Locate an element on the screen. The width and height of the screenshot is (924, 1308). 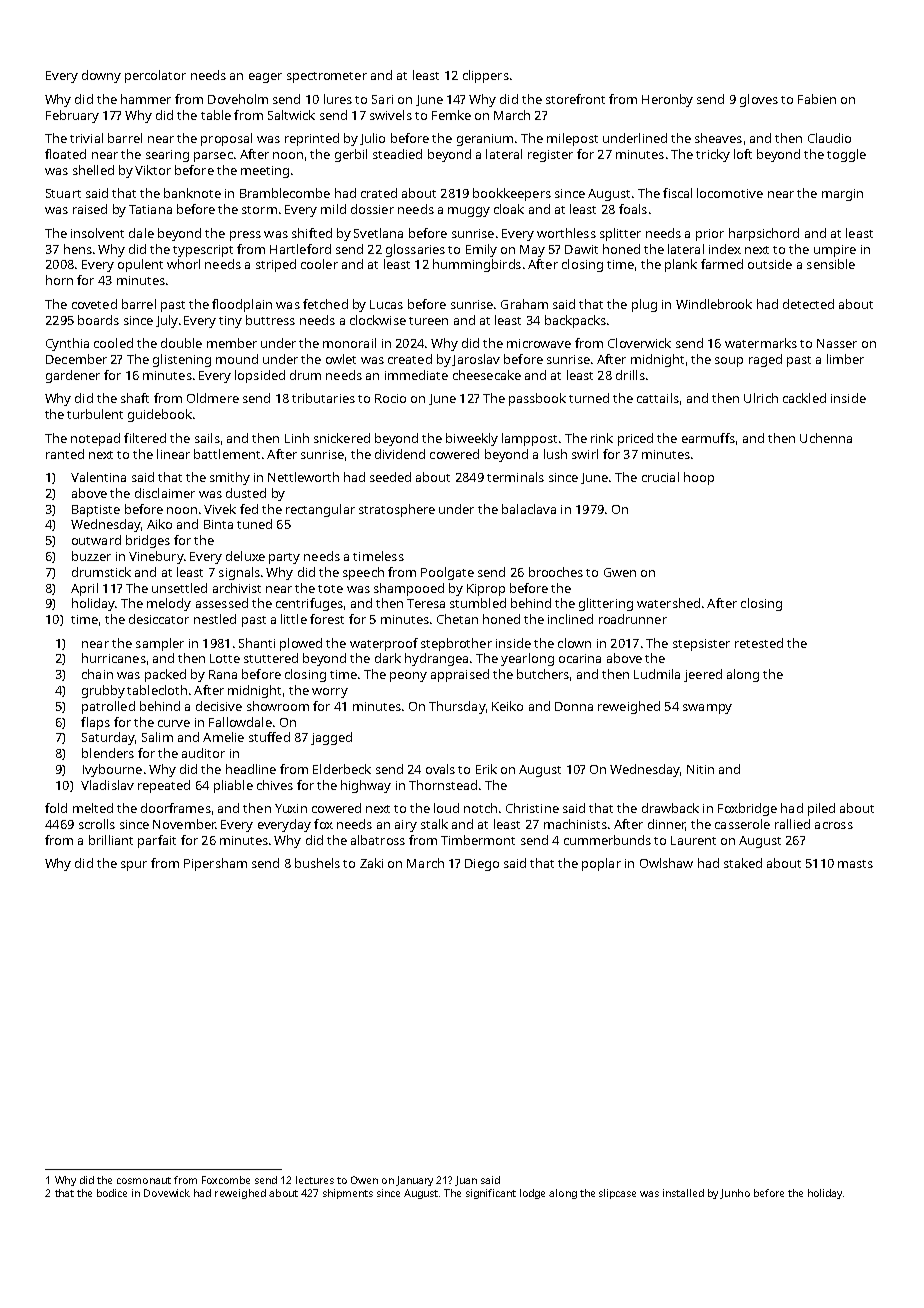
banknote is located at coordinates (192, 193).
